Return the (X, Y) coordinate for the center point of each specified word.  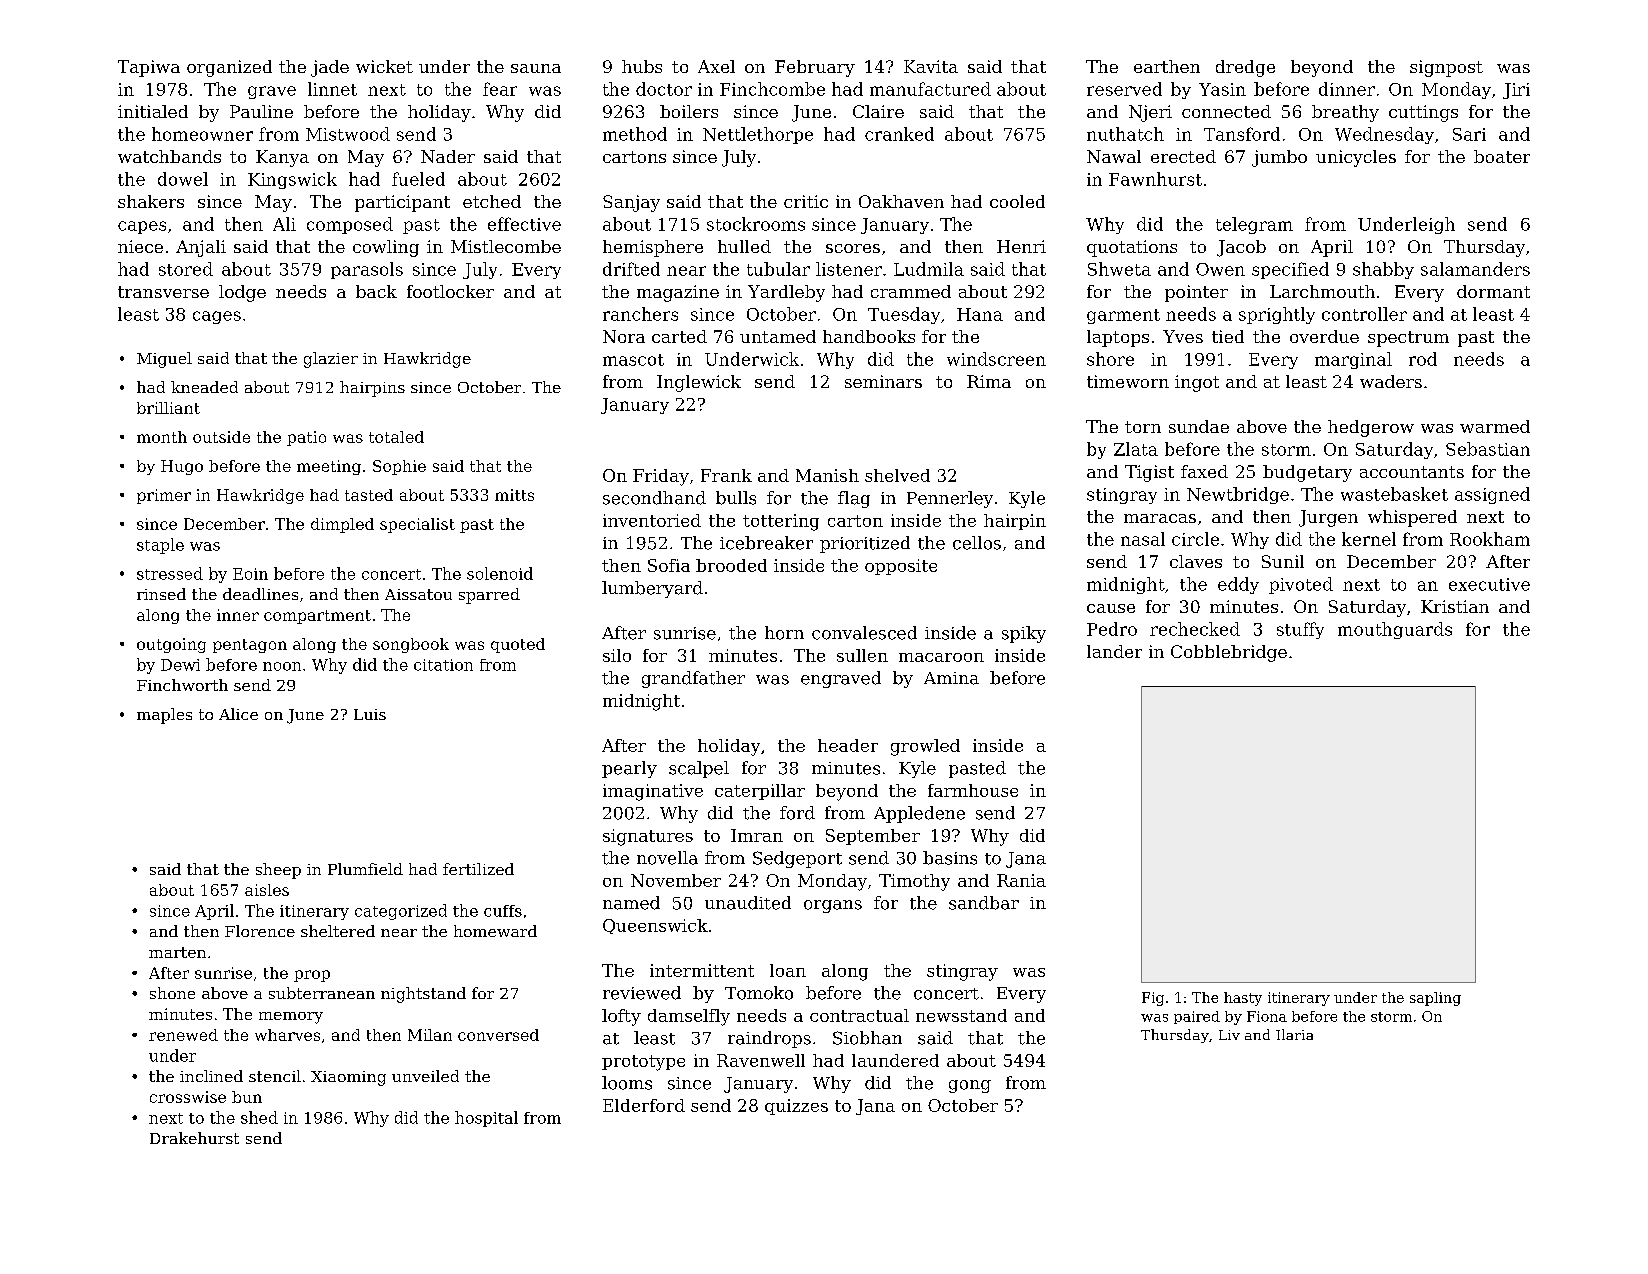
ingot (1197, 383)
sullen (862, 655)
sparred (489, 596)
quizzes (796, 1107)
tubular (778, 269)
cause (1111, 608)
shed (259, 1117)
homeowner (202, 134)
